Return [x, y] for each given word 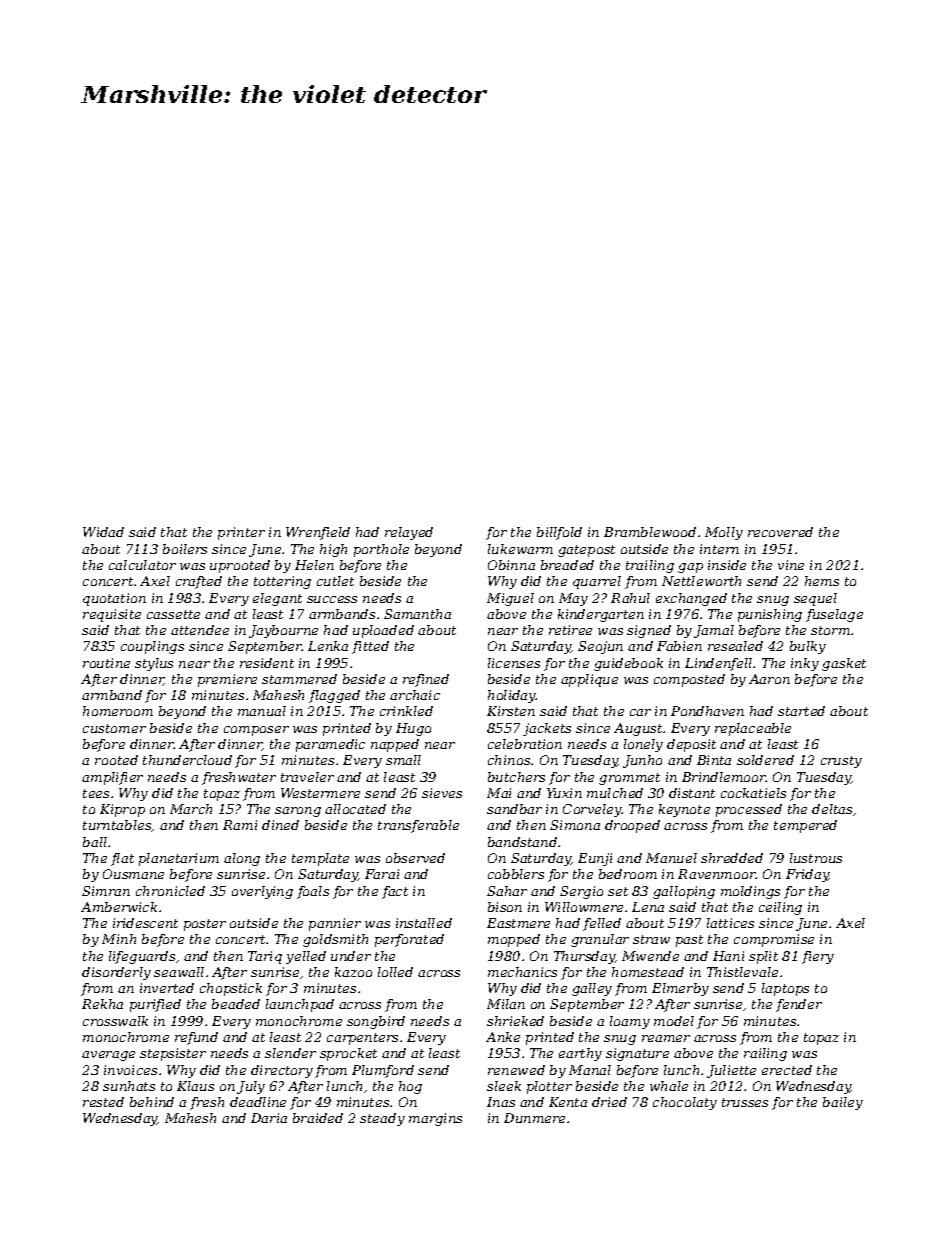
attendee [200, 630]
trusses [745, 1102]
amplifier [112, 778]
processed [749, 810]
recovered [780, 532]
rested [103, 1102]
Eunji [595, 859]
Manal [590, 1070]
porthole [381, 550]
